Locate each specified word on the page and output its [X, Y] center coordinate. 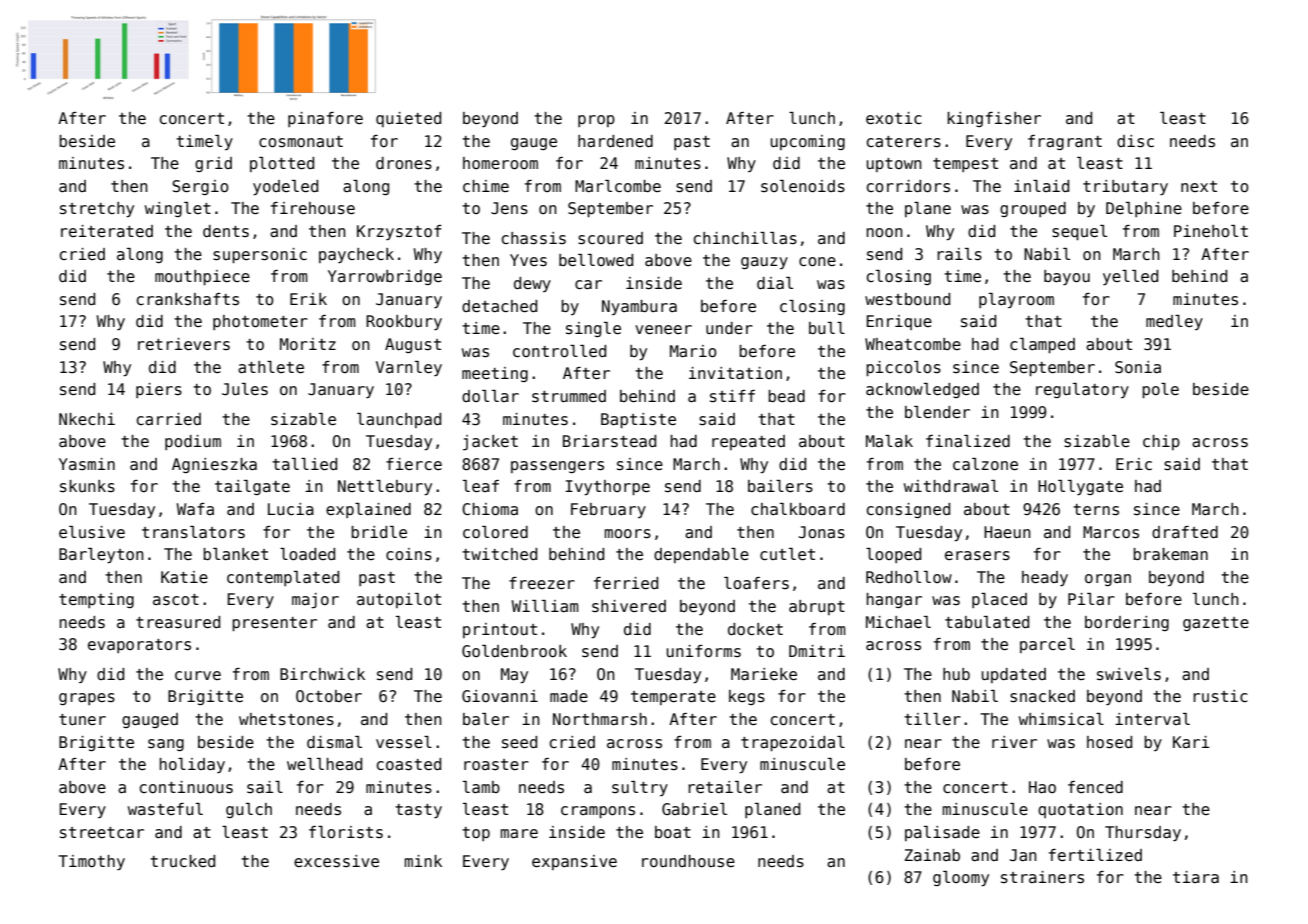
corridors [908, 186]
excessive [336, 861]
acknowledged [922, 390]
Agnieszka [214, 465]
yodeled [285, 187]
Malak [889, 441]
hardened [615, 141]
